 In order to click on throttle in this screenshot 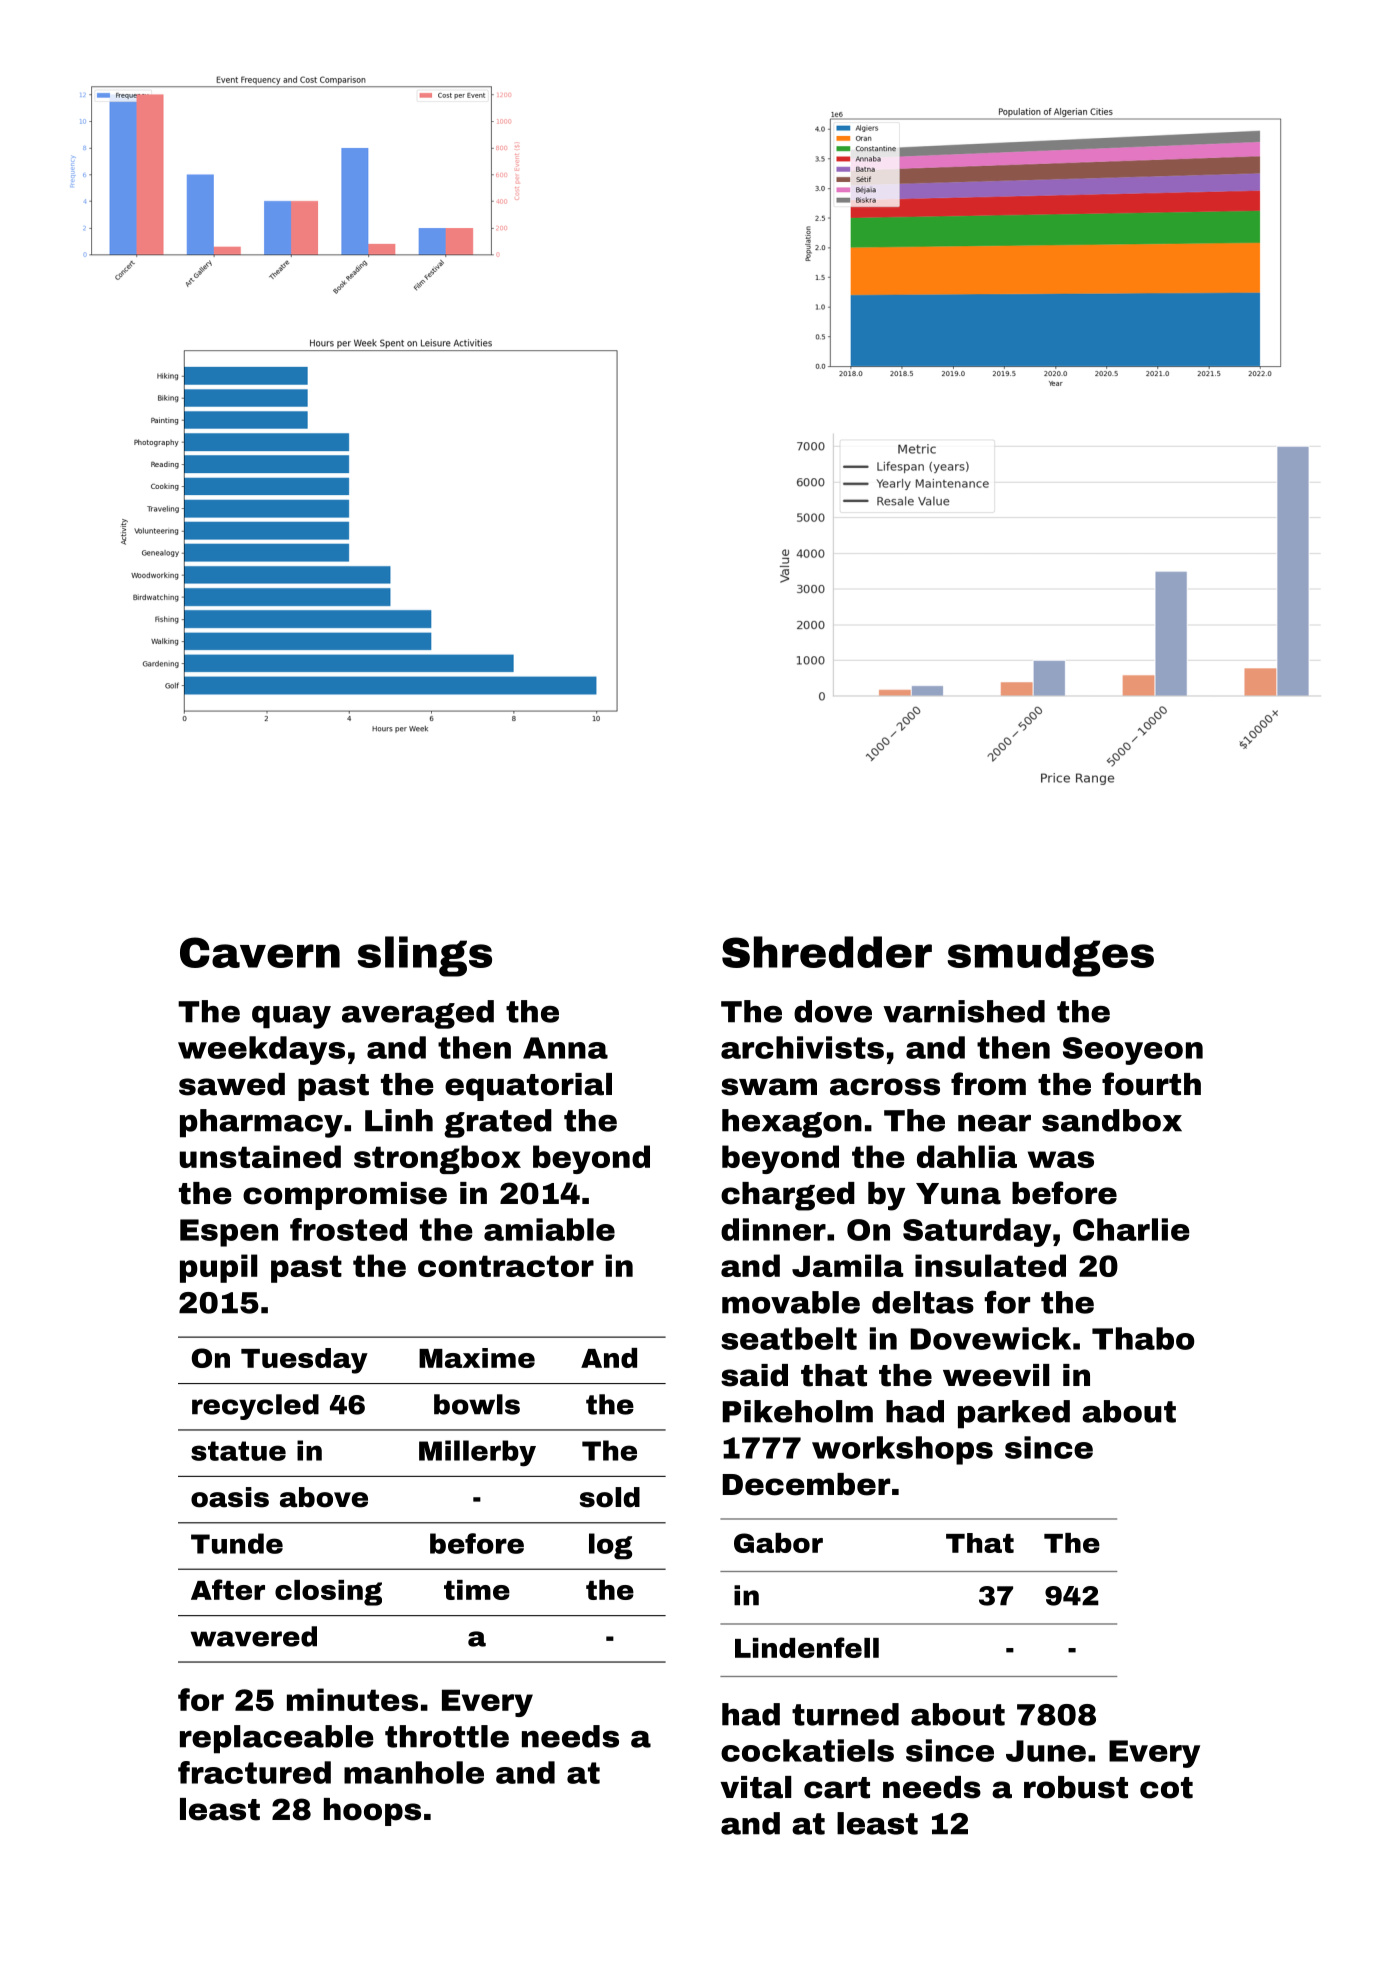, I will do `click(447, 1736)`.
